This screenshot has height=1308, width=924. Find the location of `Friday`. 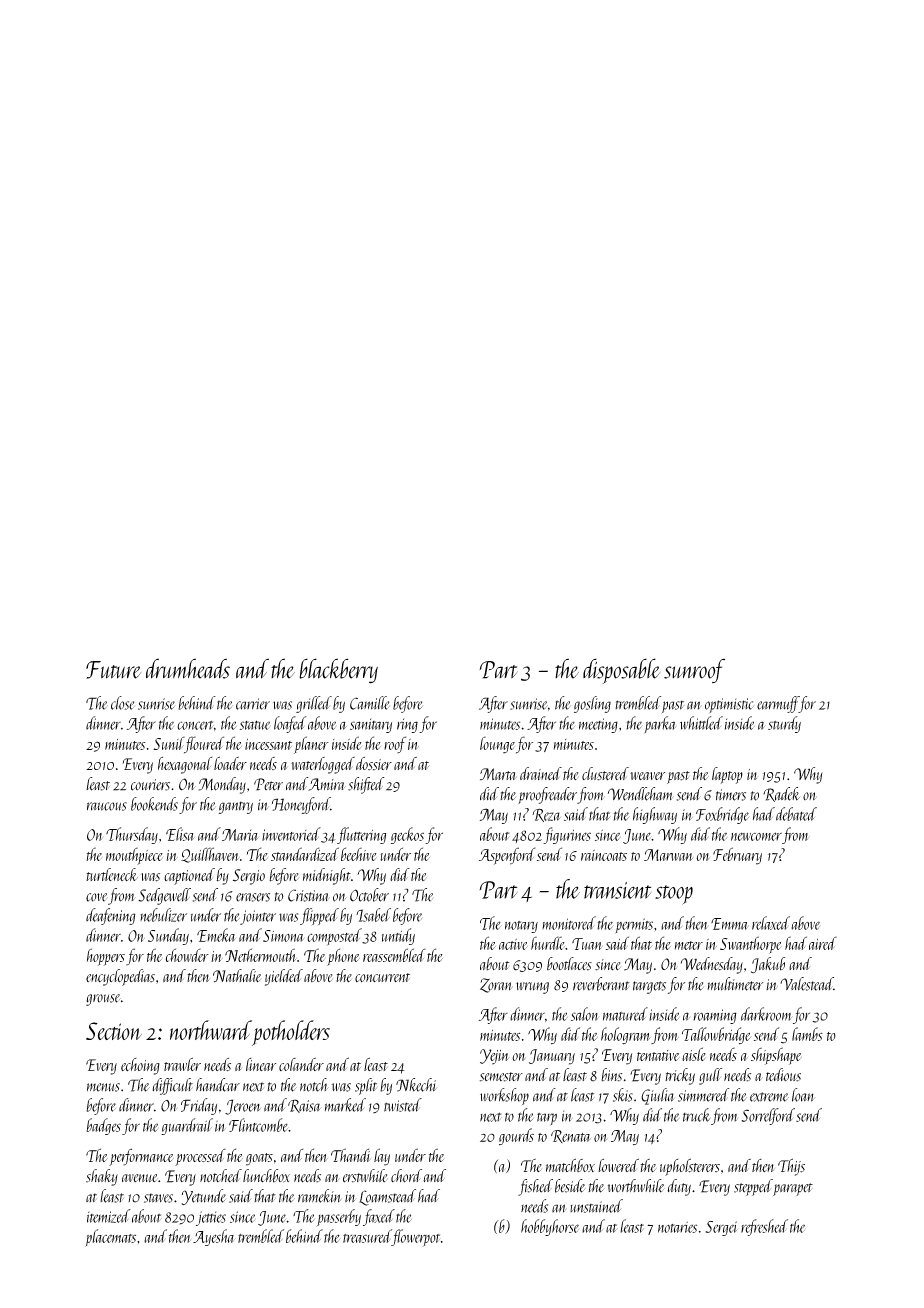

Friday is located at coordinates (199, 1106).
